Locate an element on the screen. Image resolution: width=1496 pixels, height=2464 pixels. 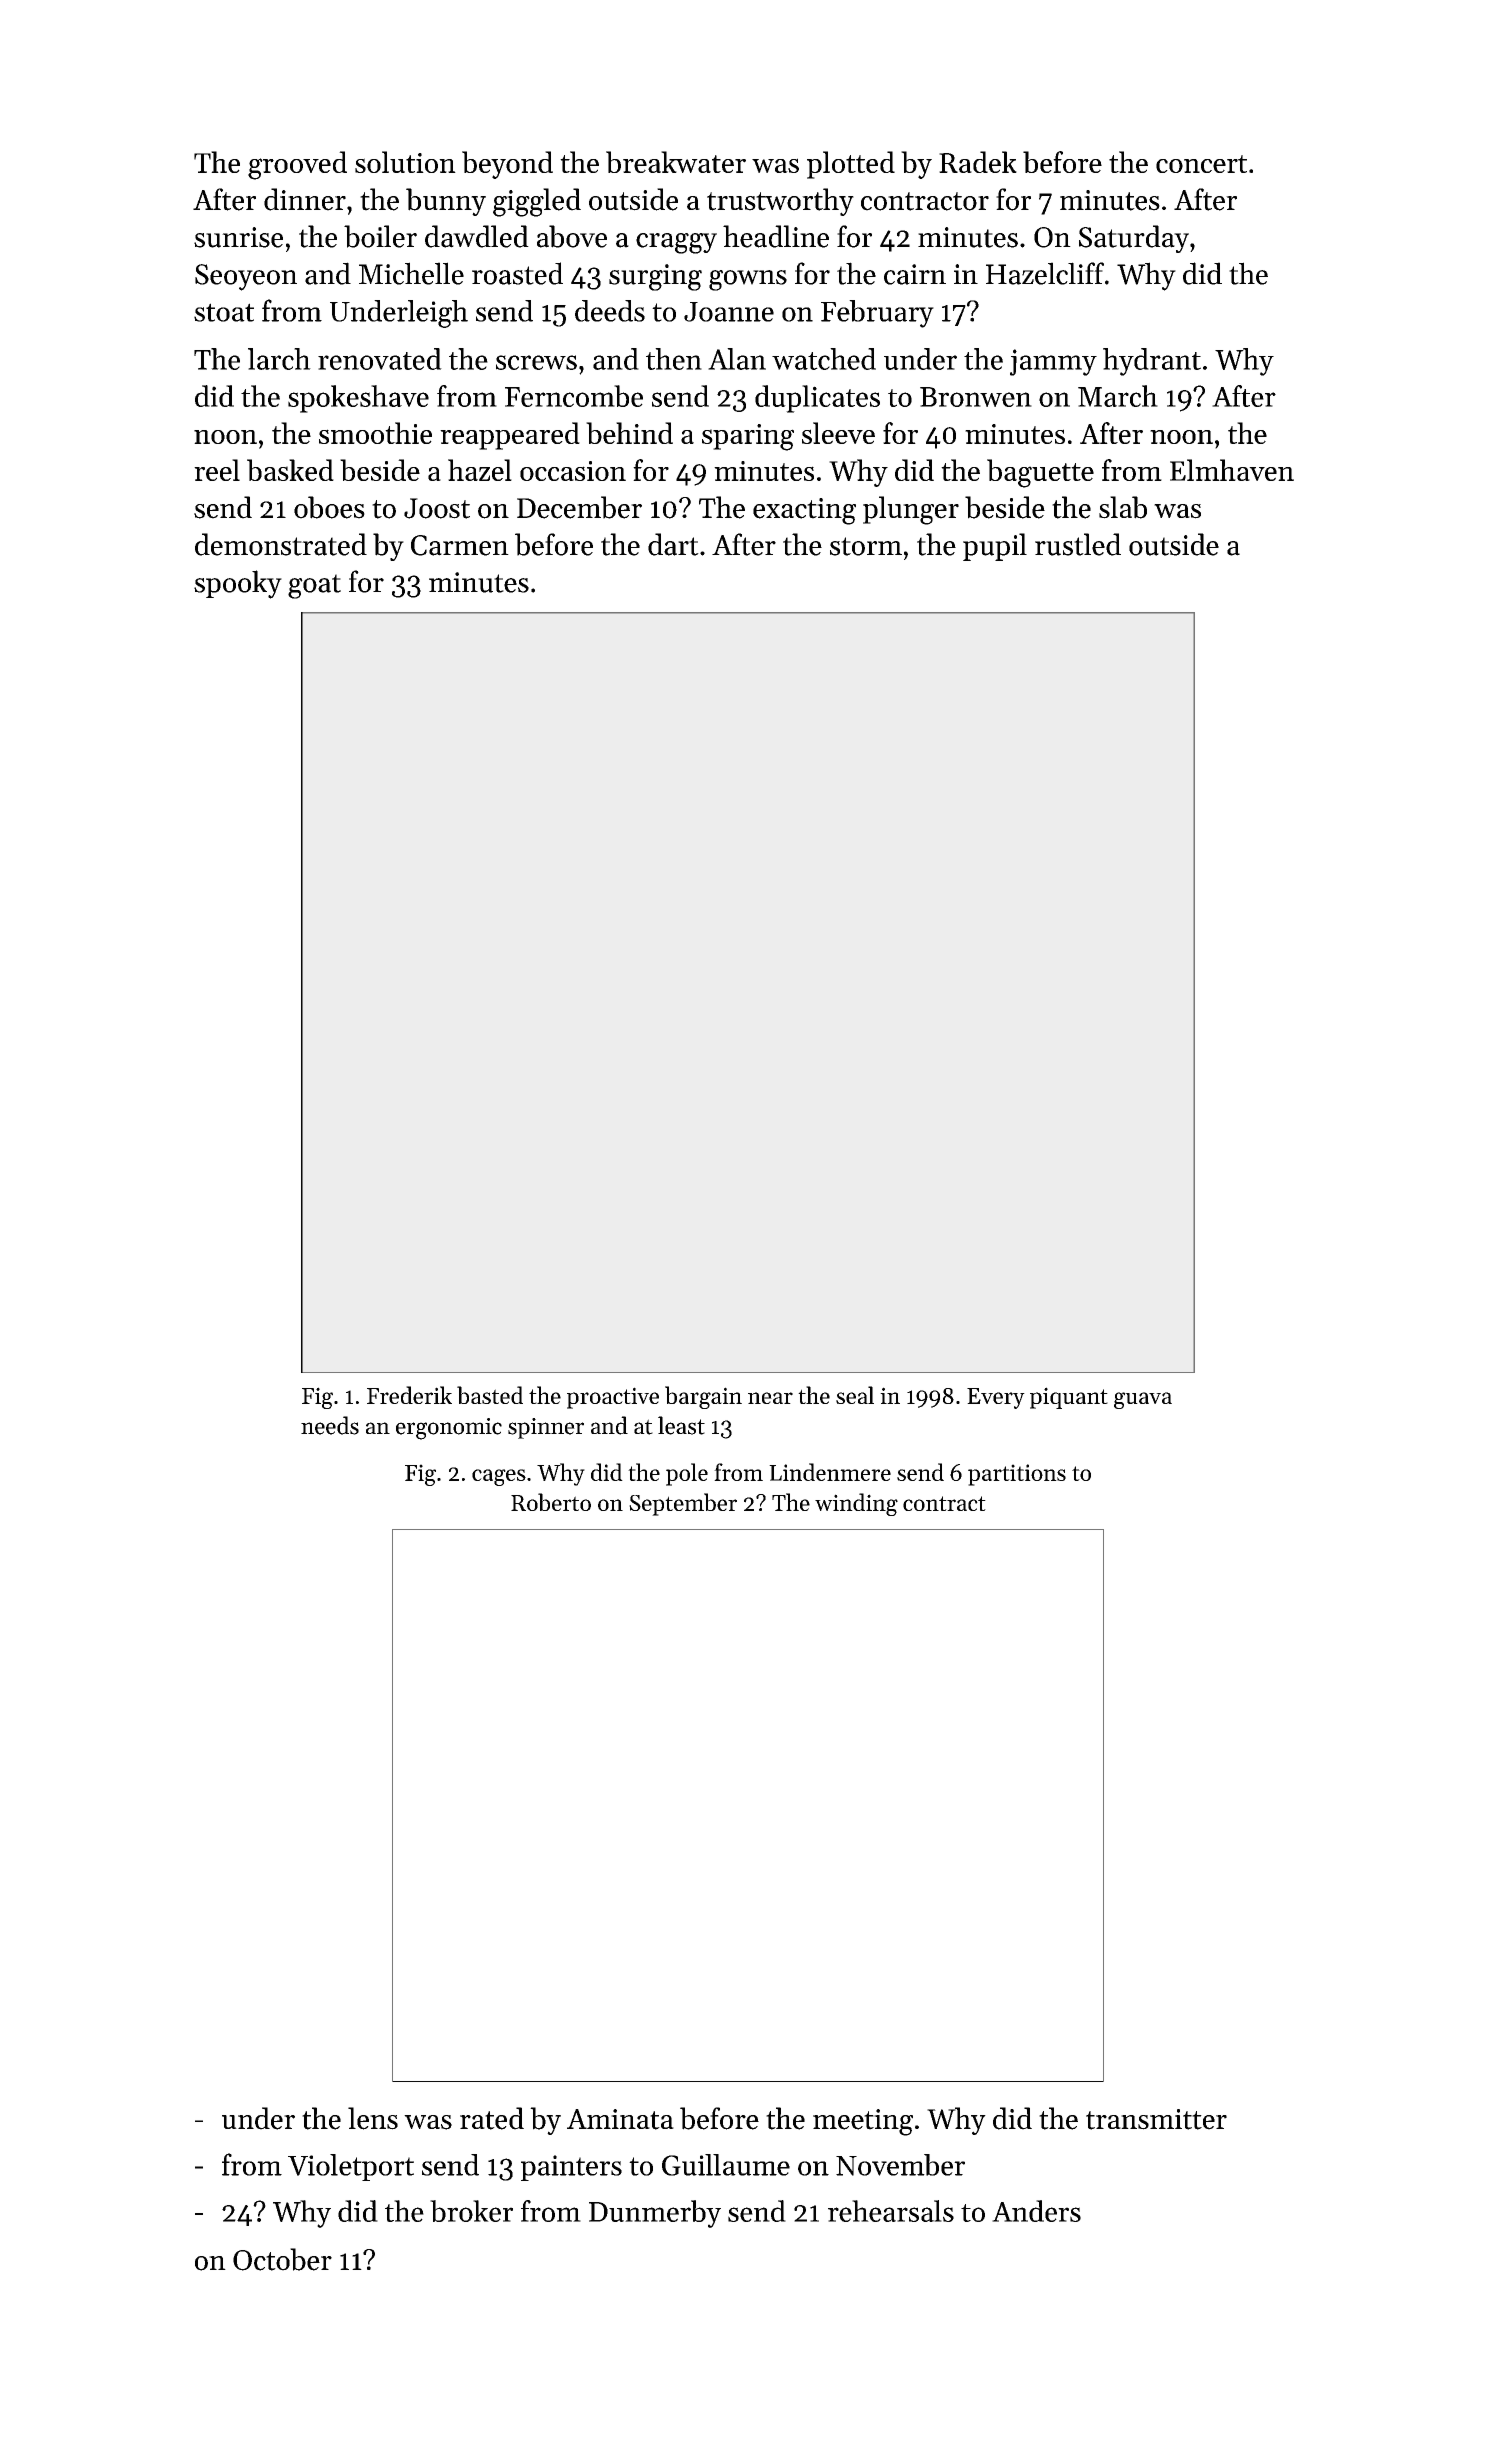
dinner is located at coordinates (305, 199).
